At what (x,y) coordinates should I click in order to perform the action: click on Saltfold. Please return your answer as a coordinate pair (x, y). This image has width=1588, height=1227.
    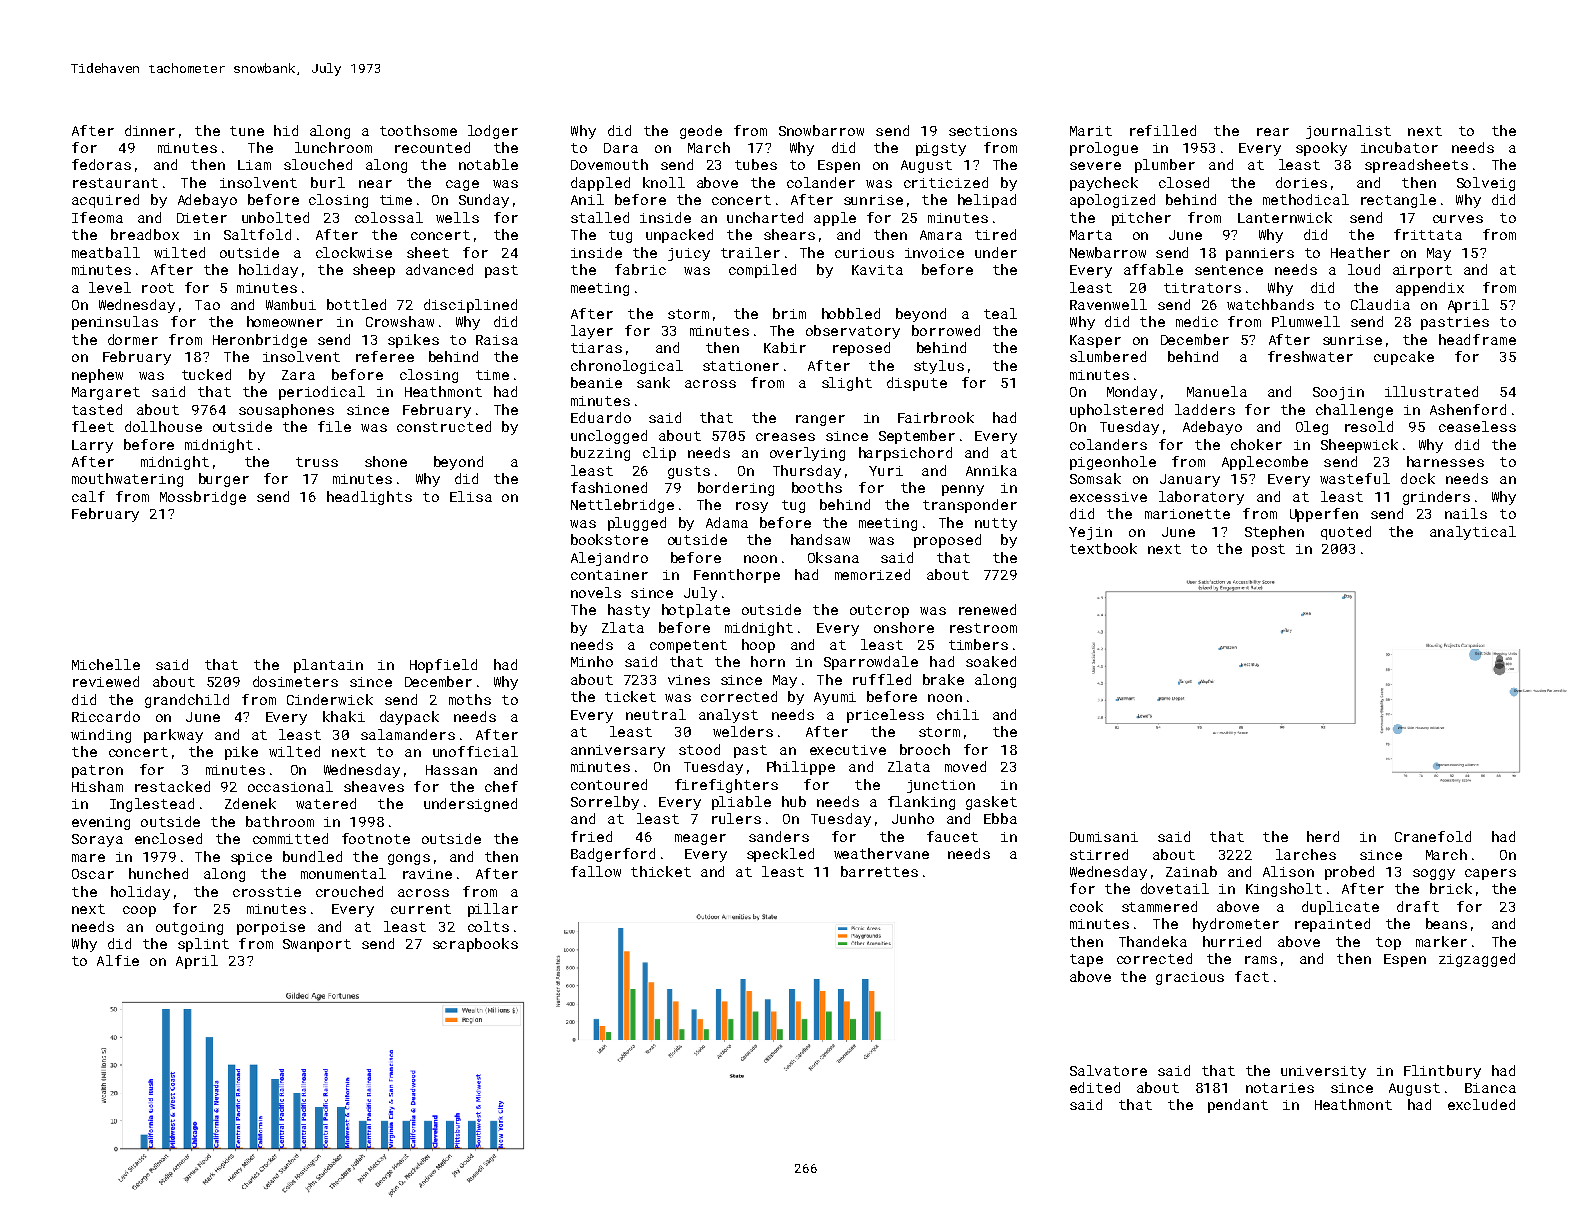
    Looking at the image, I should click on (257, 234).
